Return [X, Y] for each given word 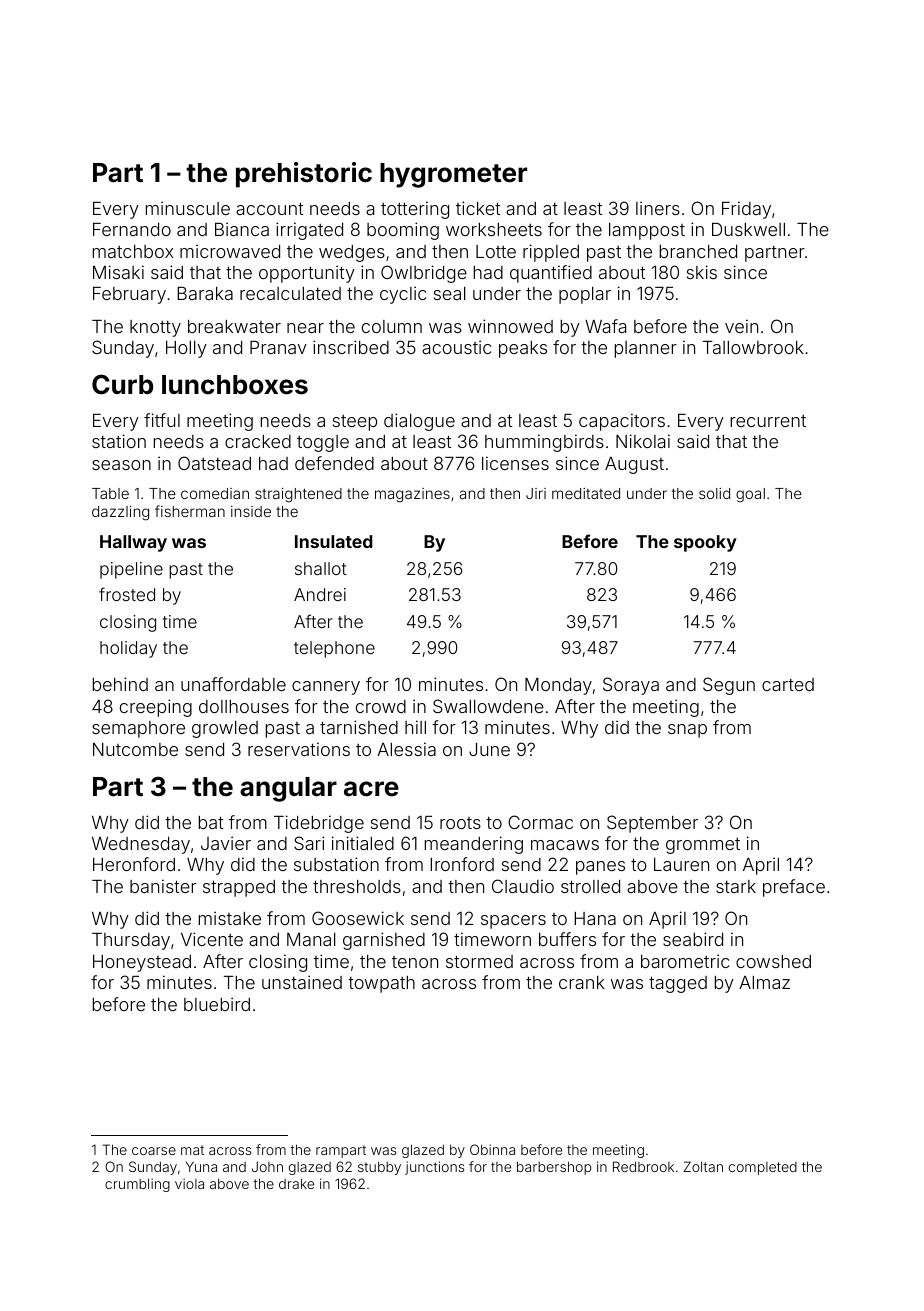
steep [355, 423]
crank [582, 982]
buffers [567, 939]
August [634, 465]
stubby [379, 1168]
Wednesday [141, 845]
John [267, 1167]
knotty [155, 328]
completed [763, 1168]
